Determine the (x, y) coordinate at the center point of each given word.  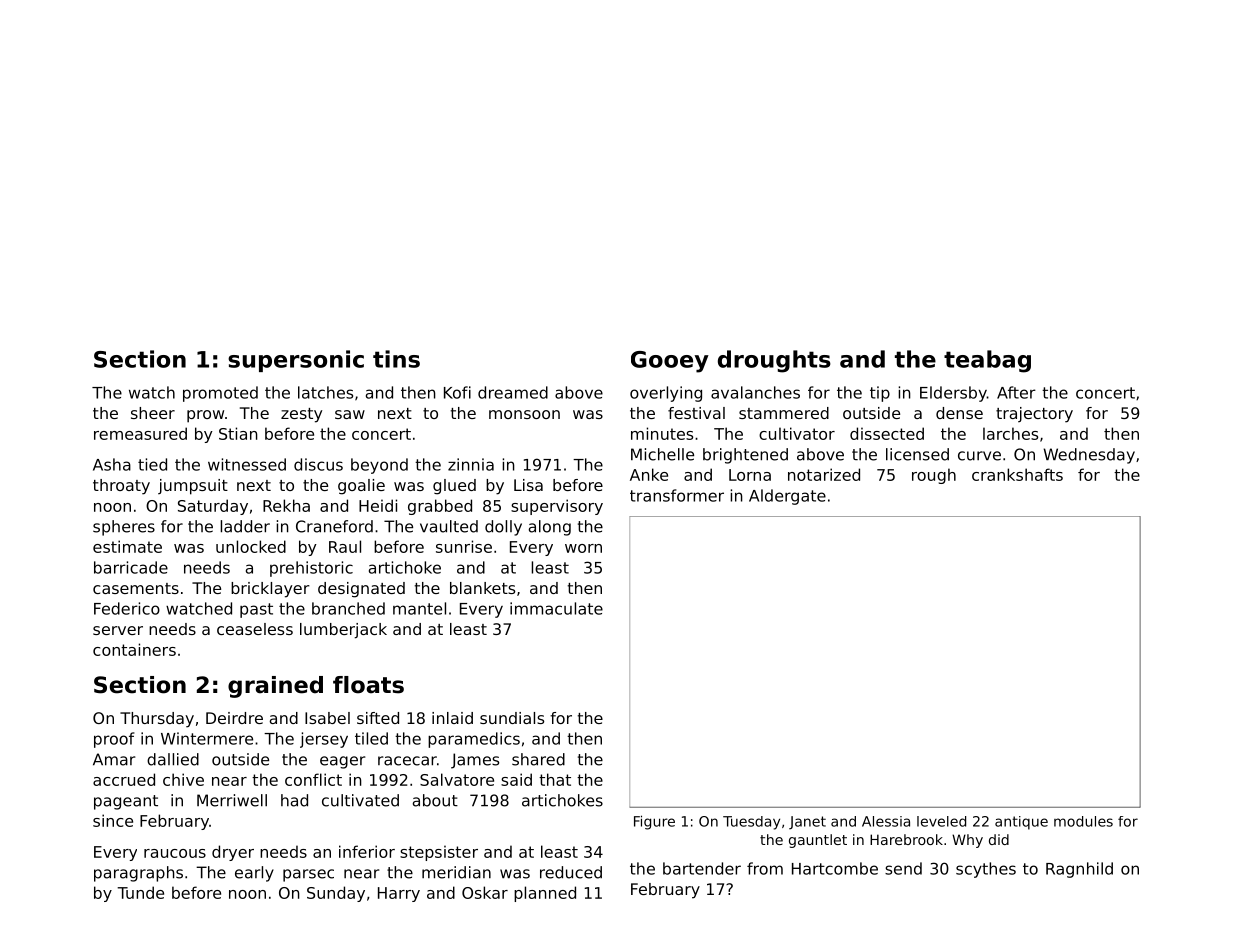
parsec (308, 875)
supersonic (296, 361)
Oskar (485, 892)
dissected (887, 433)
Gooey (670, 362)
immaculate (556, 608)
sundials (512, 718)
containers (134, 649)
